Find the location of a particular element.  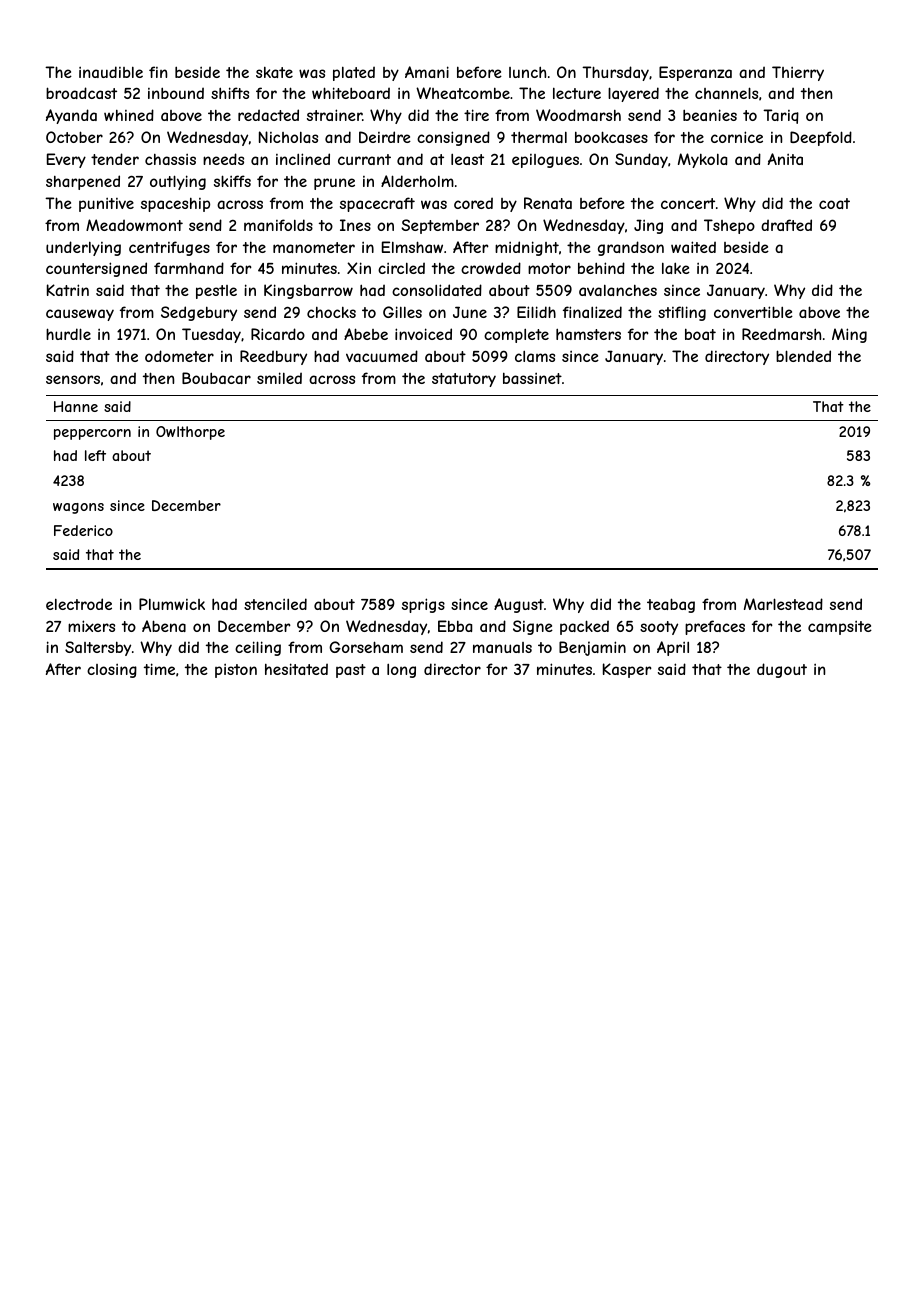

stenciled is located at coordinates (275, 604).
